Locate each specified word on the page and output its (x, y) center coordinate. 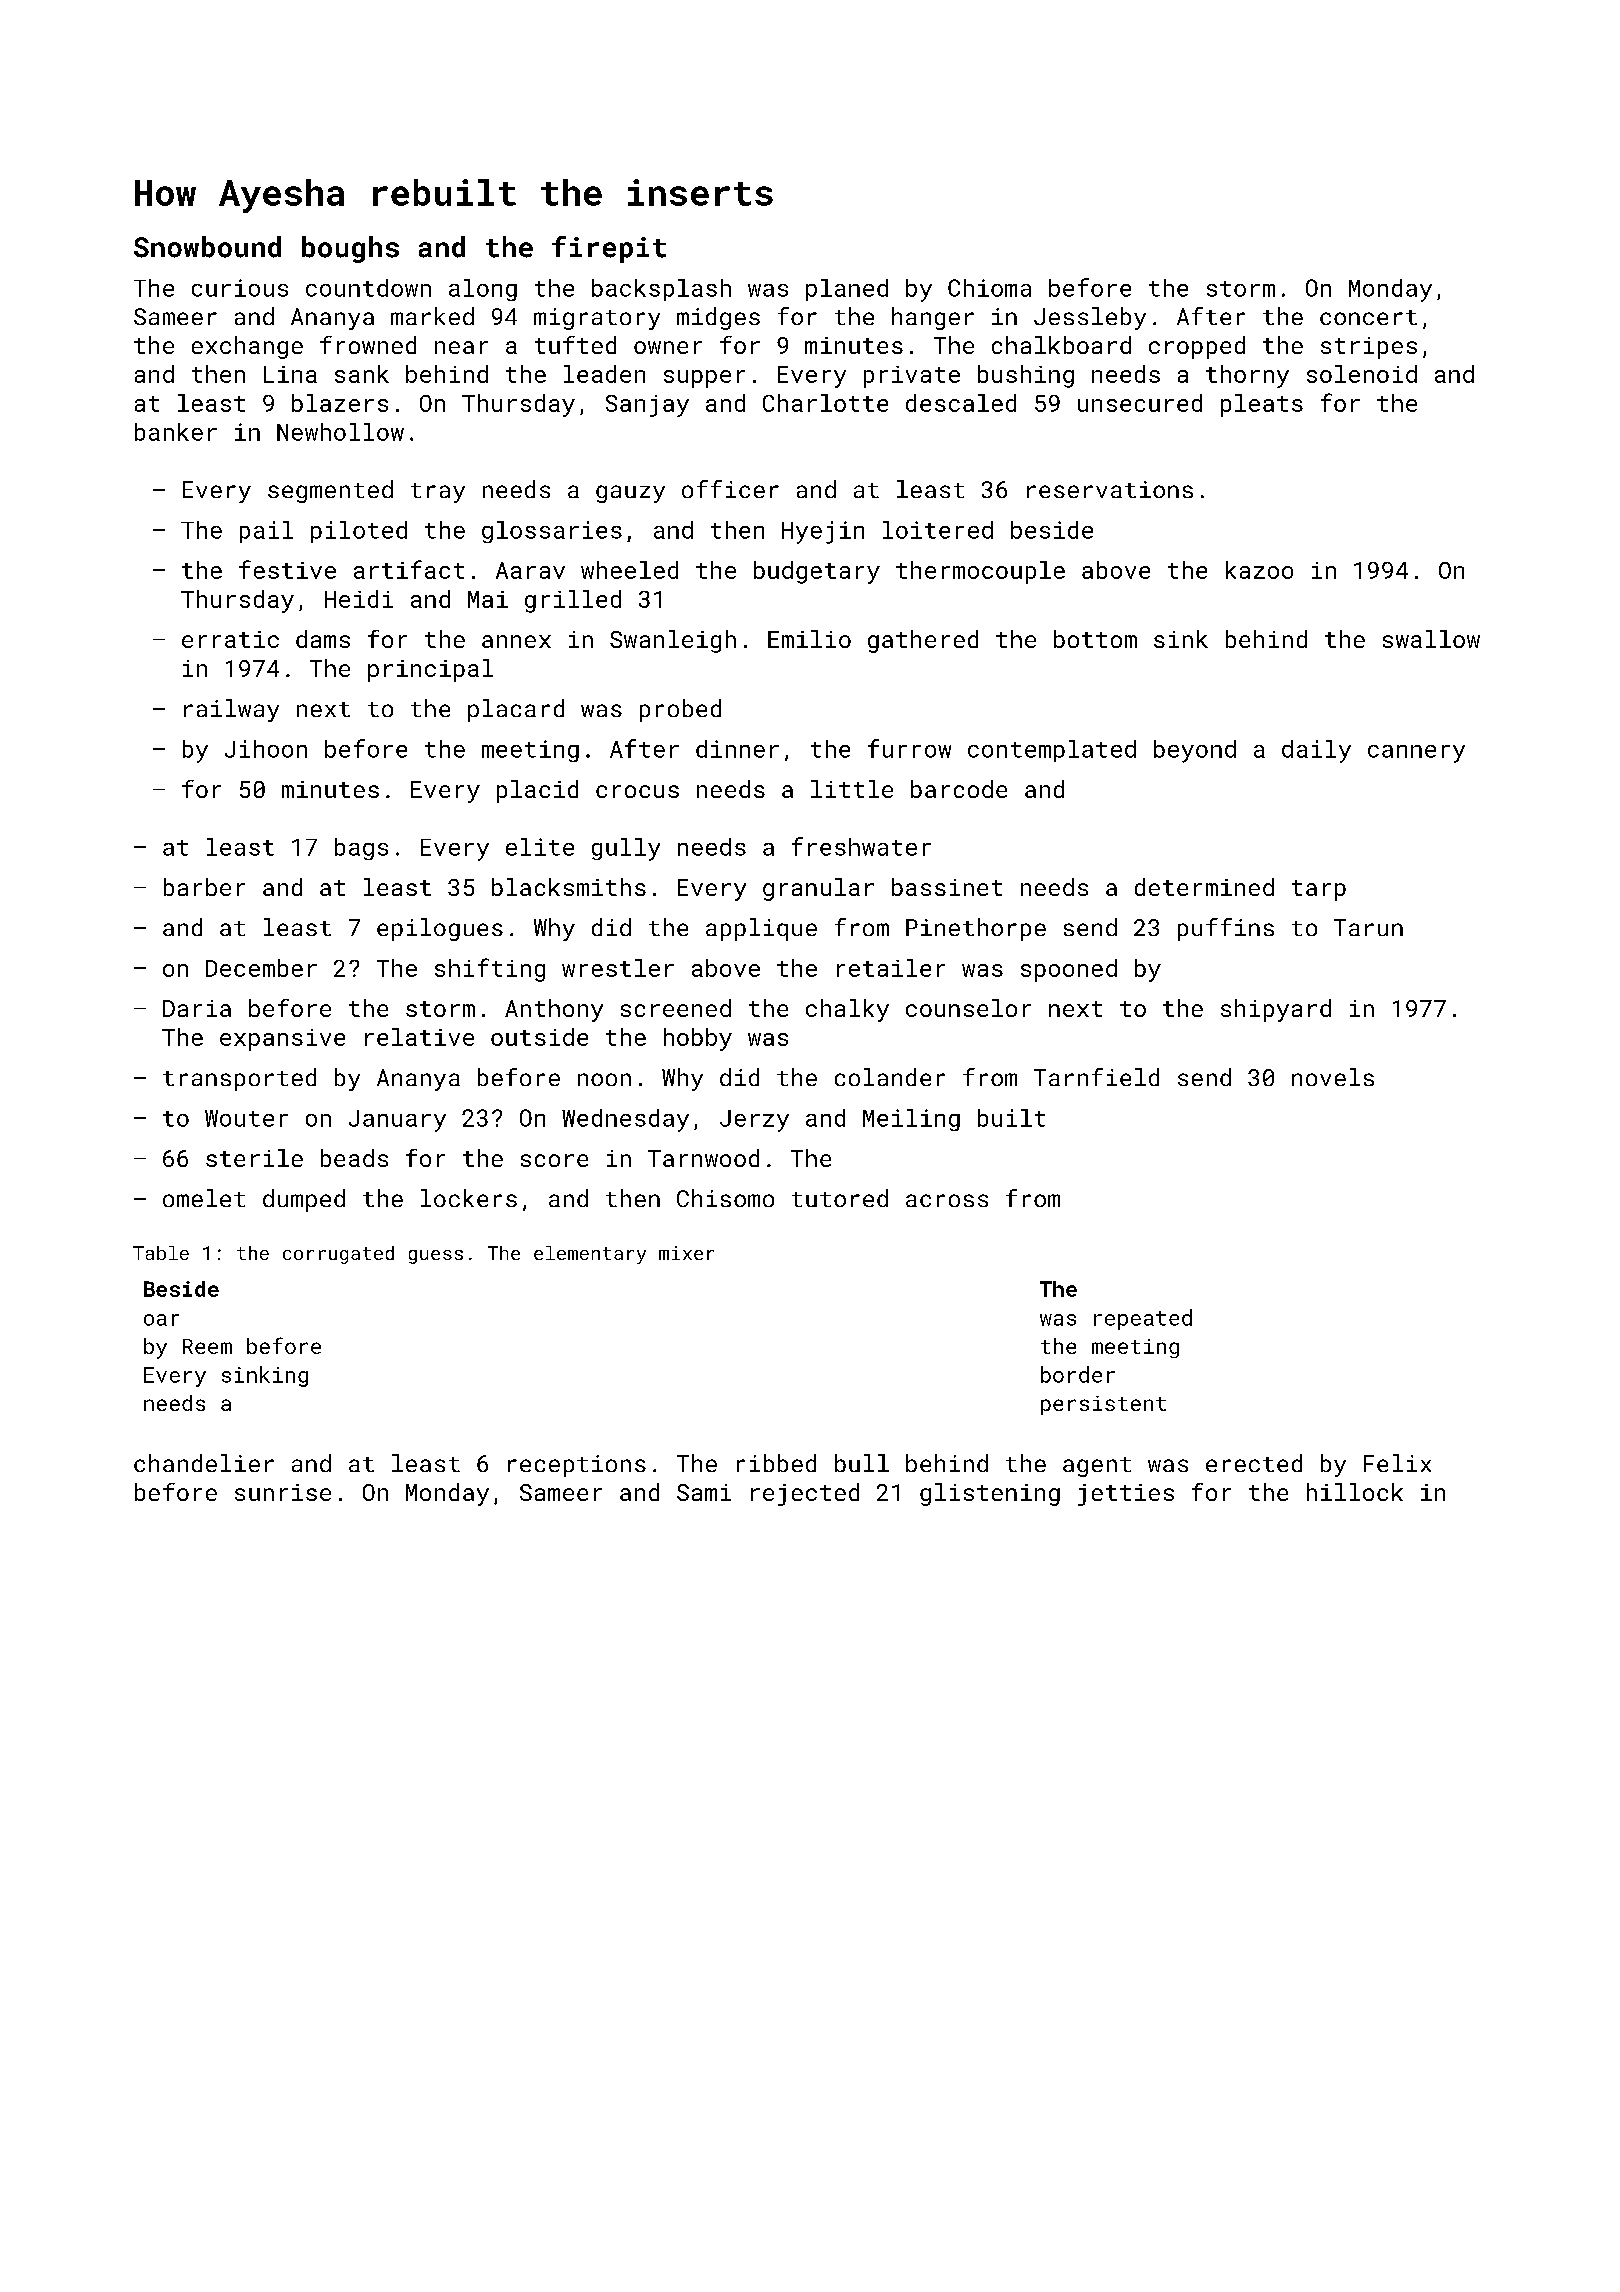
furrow (909, 748)
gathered (923, 641)
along (483, 290)
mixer (686, 1253)
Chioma (989, 288)
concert (1368, 317)
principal (430, 670)
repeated (1143, 1319)
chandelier (204, 1463)
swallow (1431, 639)
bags (361, 849)
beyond (1195, 751)
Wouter (246, 1118)
